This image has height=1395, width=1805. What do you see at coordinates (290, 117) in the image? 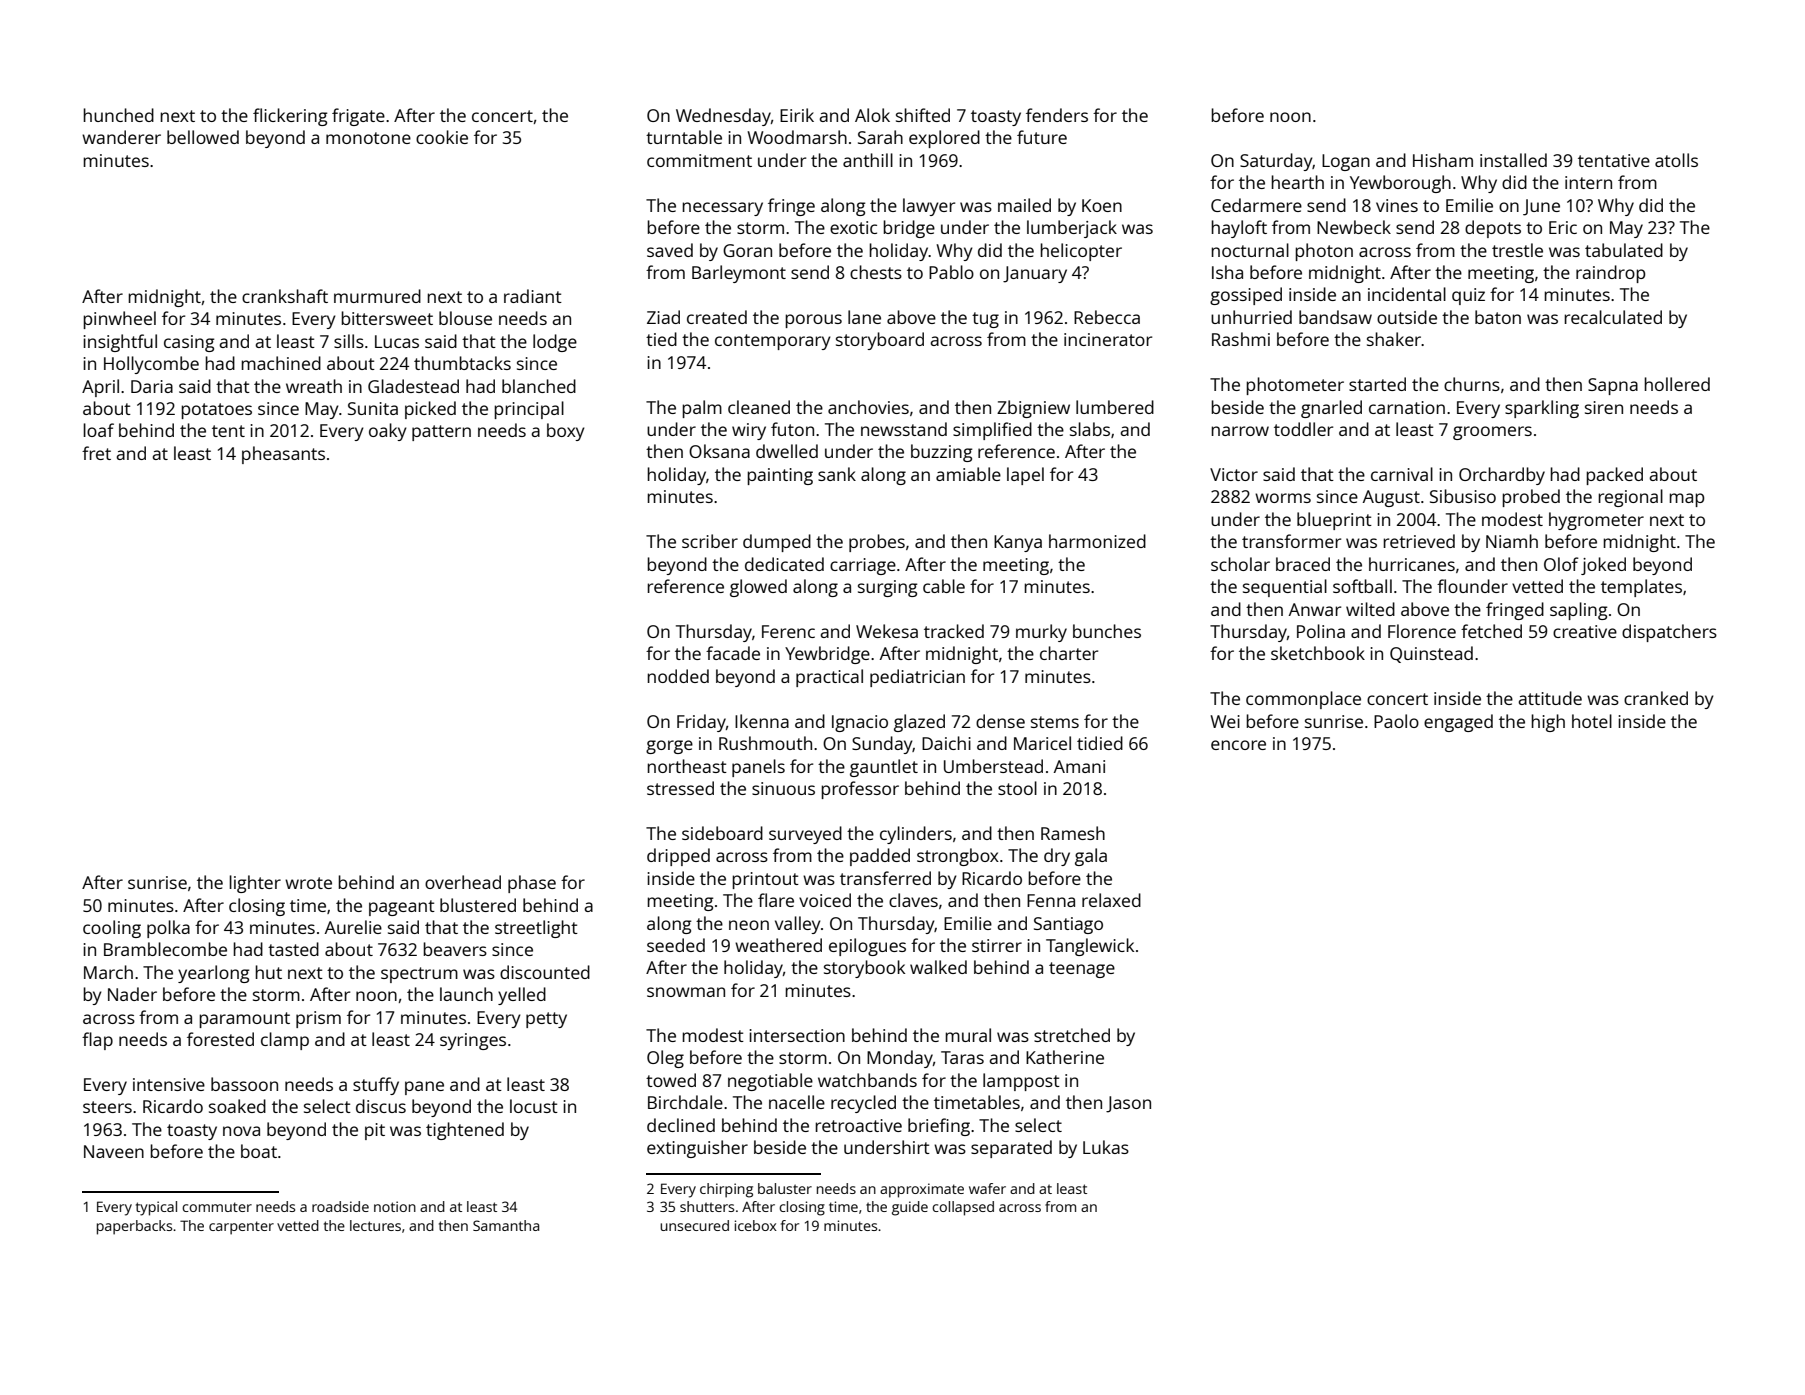
I see `flickering` at bounding box center [290, 117].
